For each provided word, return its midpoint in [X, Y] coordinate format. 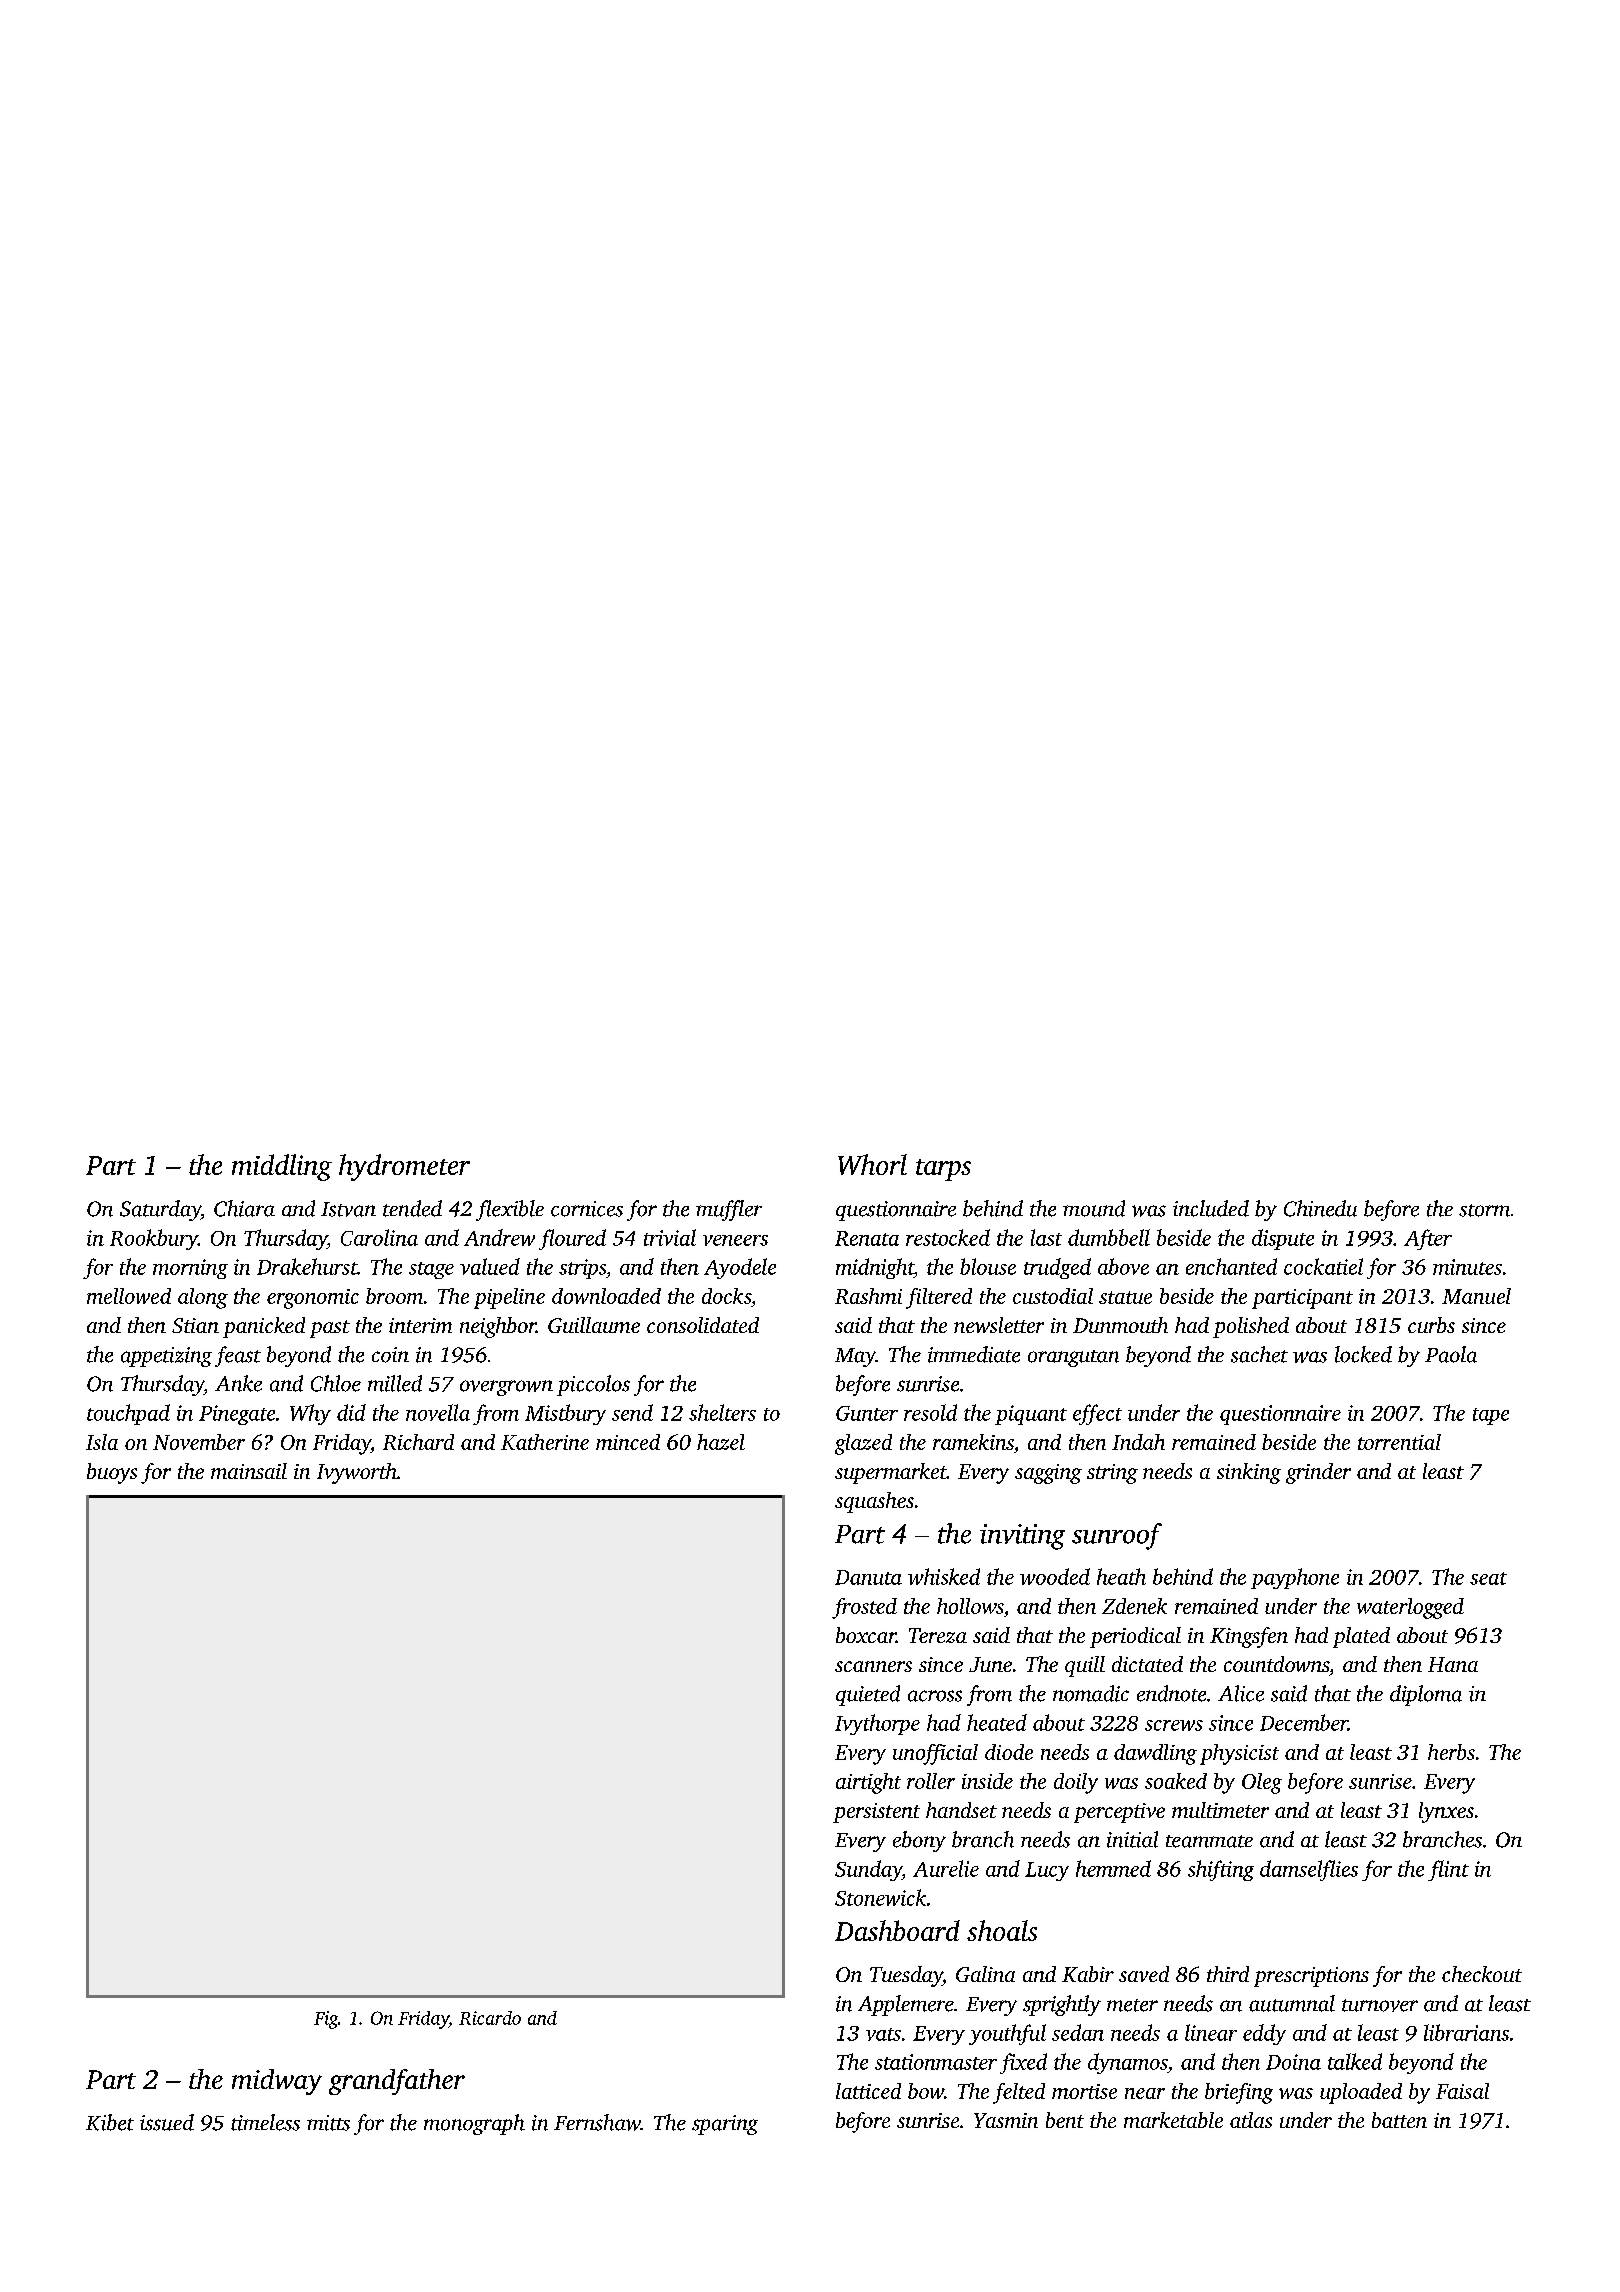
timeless [265, 2122]
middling [282, 1167]
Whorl [872, 1164]
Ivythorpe [877, 1724]
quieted [868, 1695]
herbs [1451, 1752]
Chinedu [1320, 1208]
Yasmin [1006, 2120]
